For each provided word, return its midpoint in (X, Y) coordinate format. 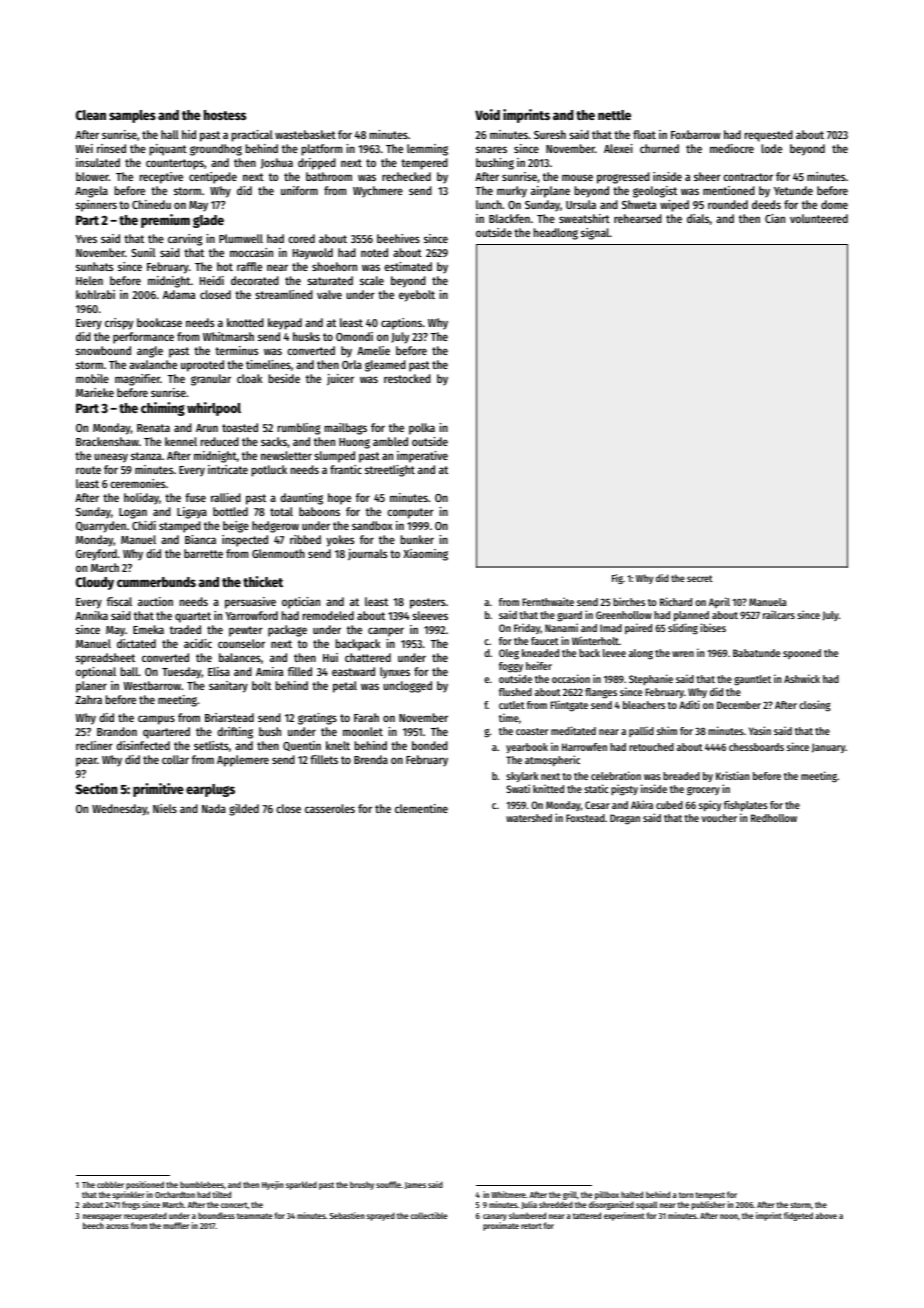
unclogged (407, 687)
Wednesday (119, 810)
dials (698, 218)
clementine (421, 808)
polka (422, 429)
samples (132, 116)
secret (700, 578)
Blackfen (509, 218)
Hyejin (273, 1185)
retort (531, 1226)
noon (729, 1216)
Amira (270, 671)
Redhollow (774, 818)
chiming (163, 409)
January (828, 748)
